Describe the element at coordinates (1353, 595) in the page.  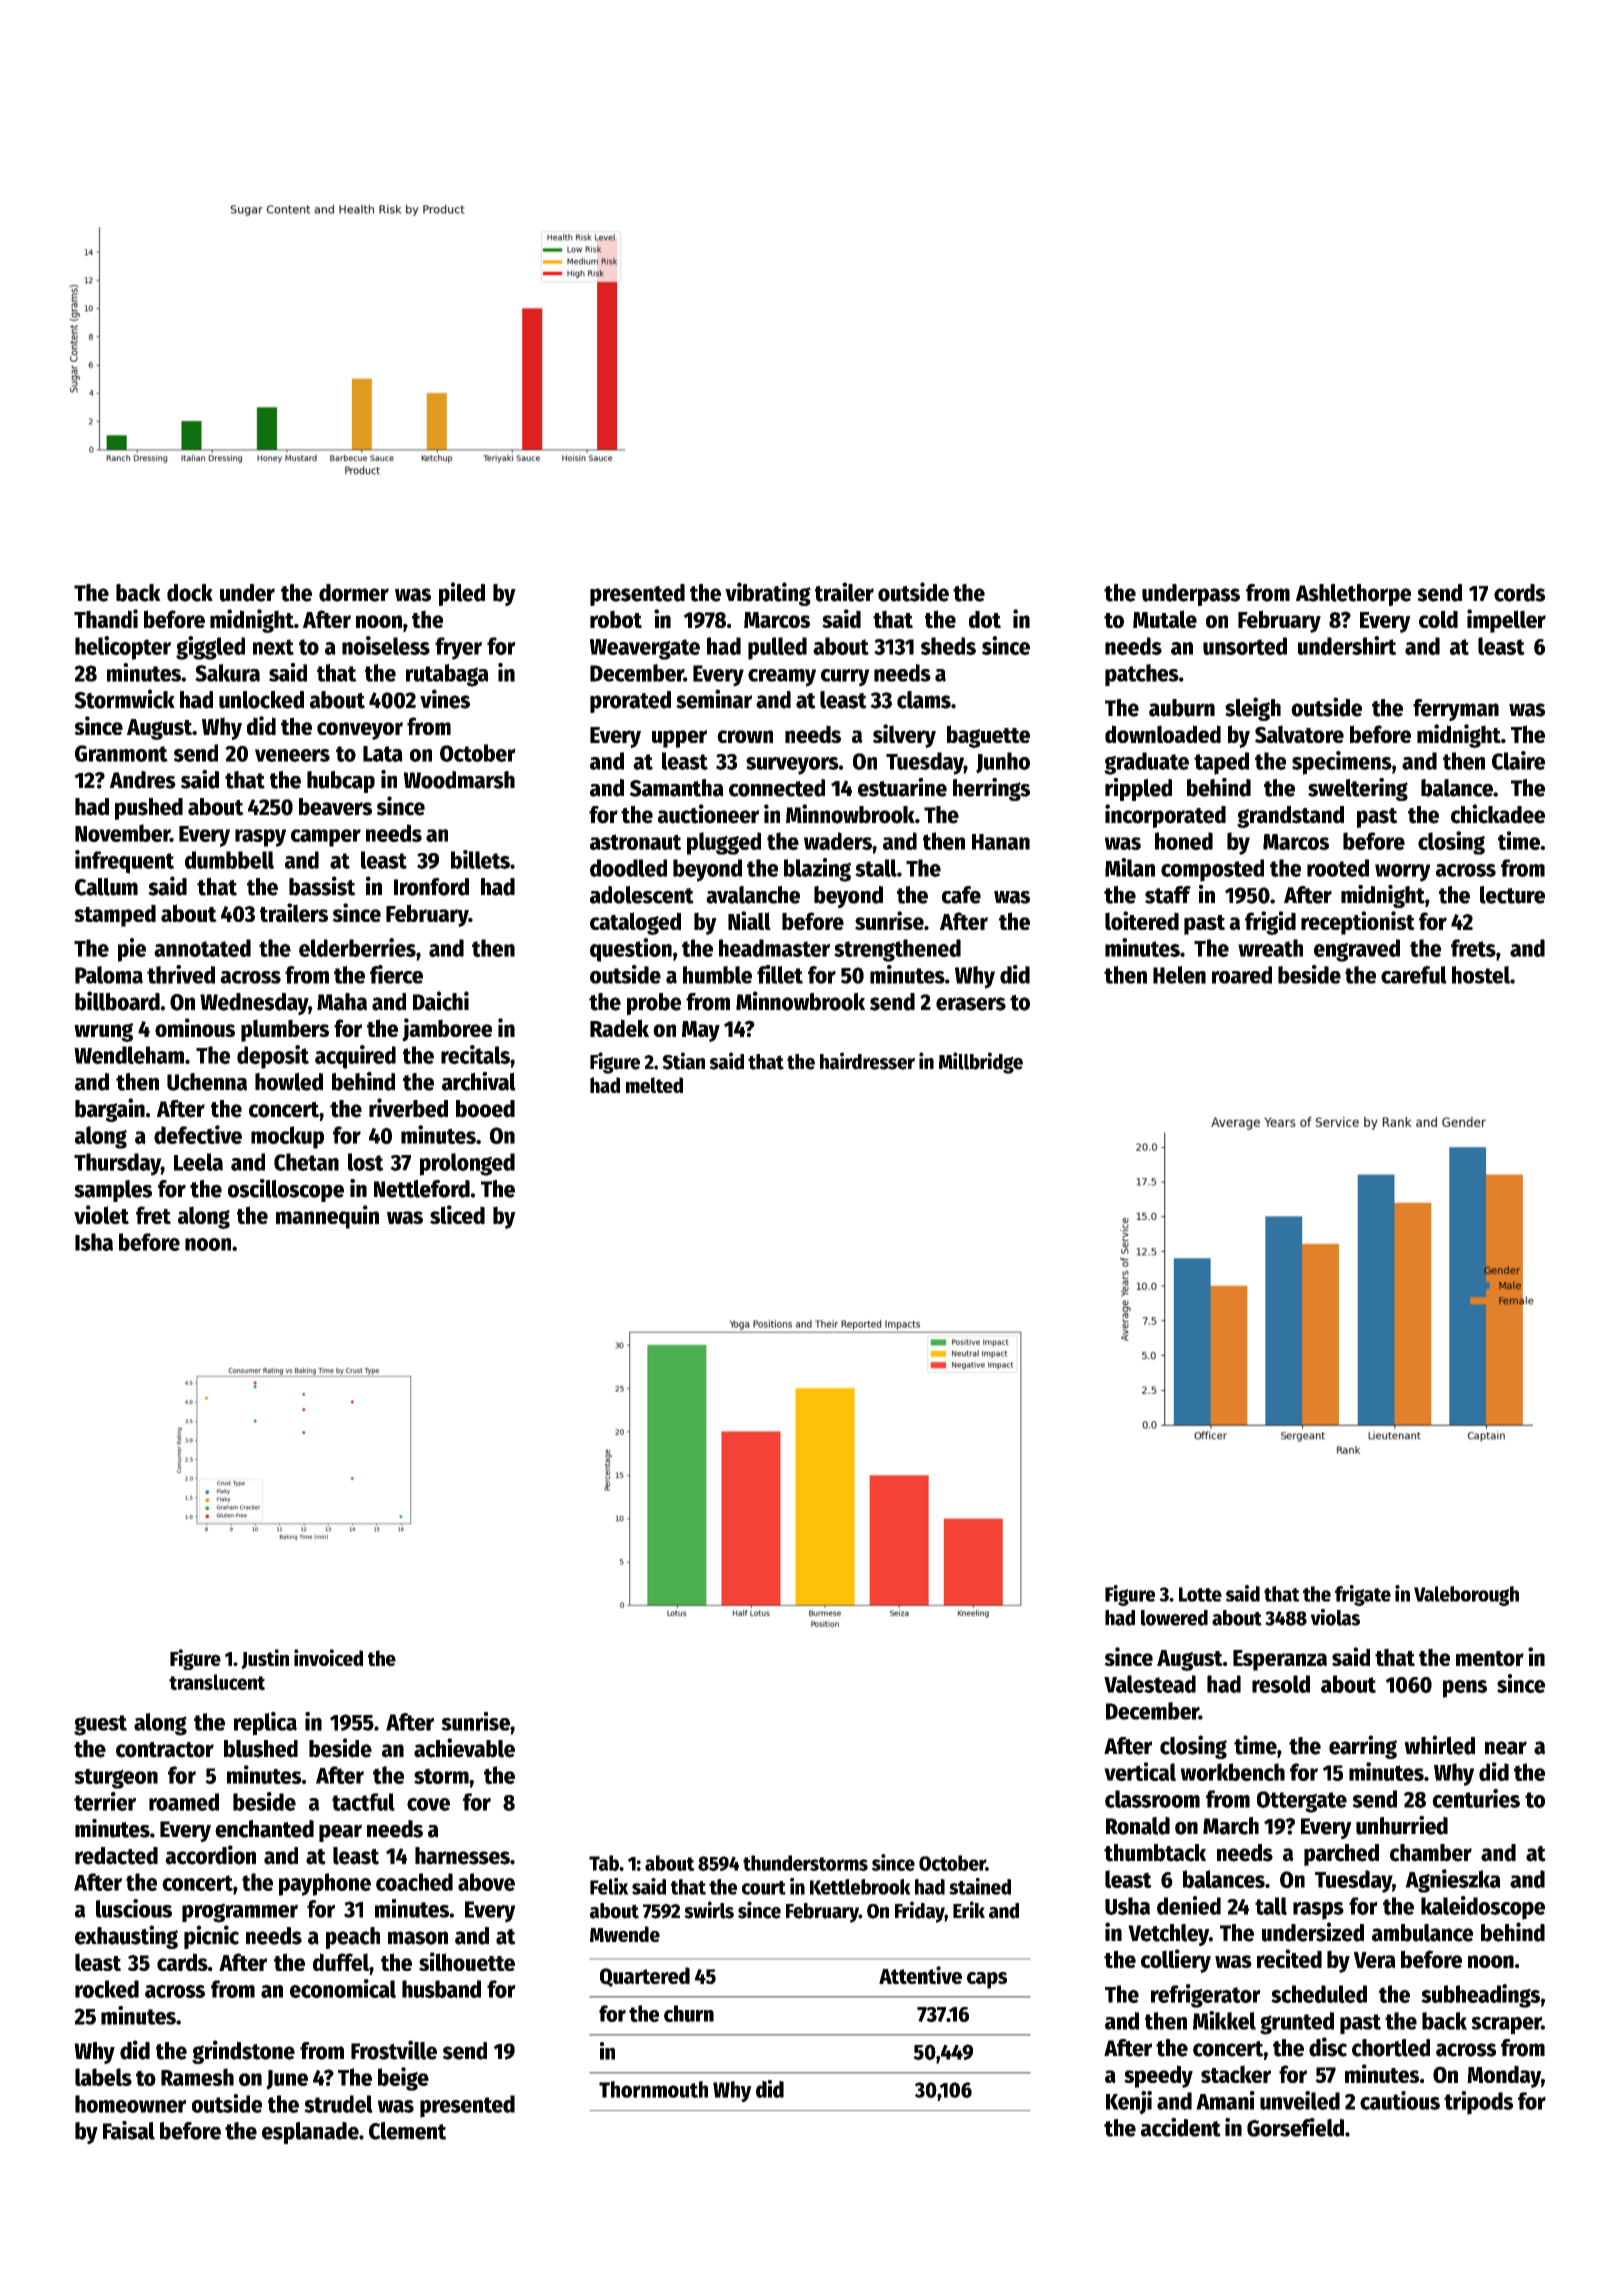
I see `Ashlethorpe` at that location.
